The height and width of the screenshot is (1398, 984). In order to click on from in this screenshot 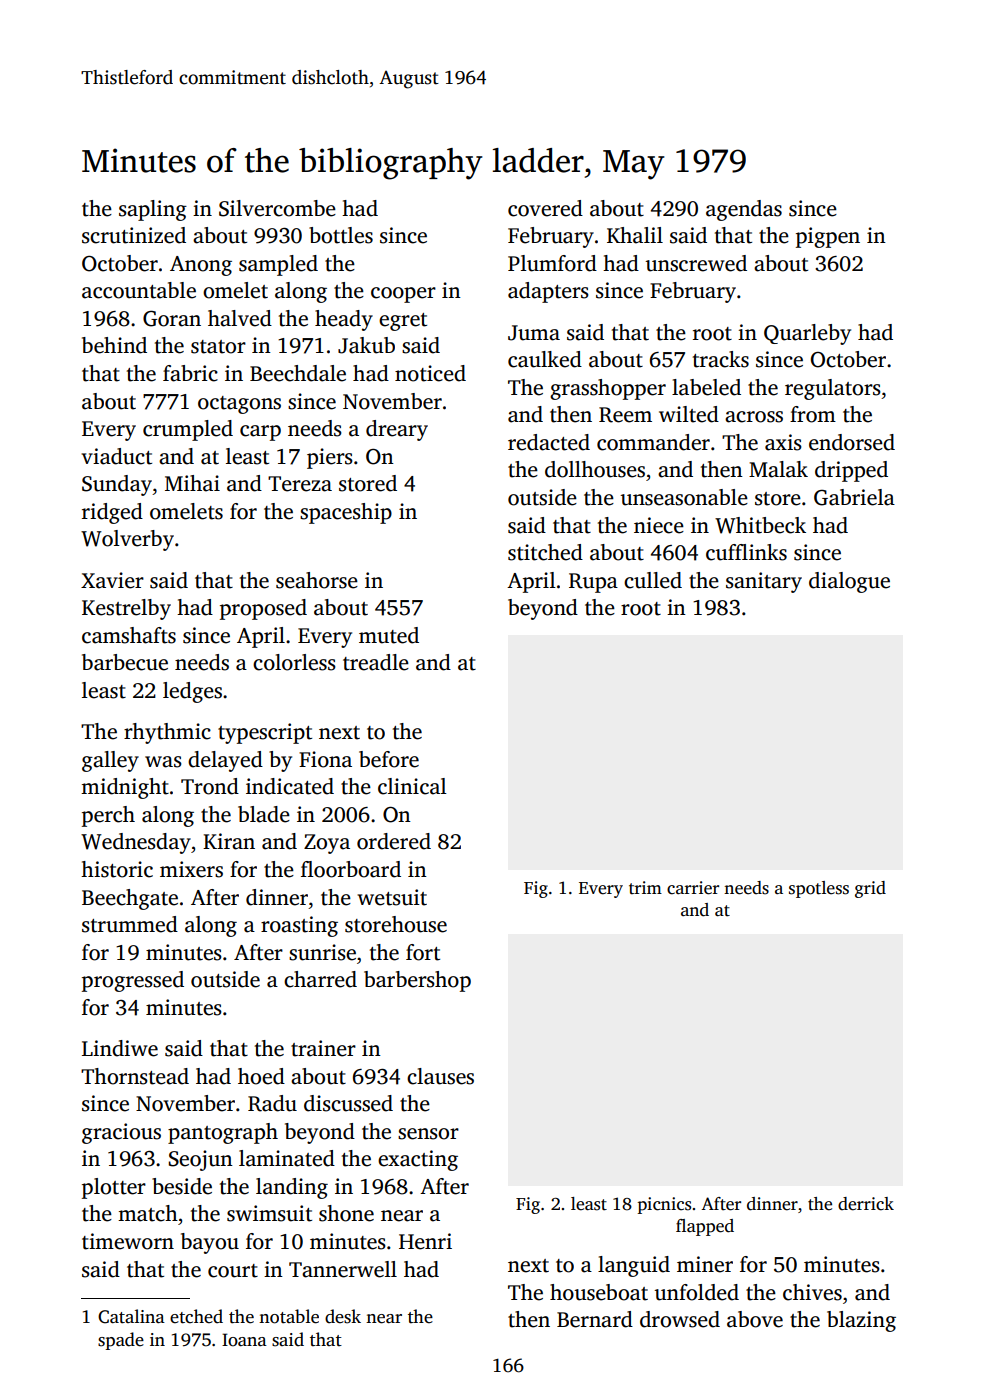, I will do `click(813, 414)`.
